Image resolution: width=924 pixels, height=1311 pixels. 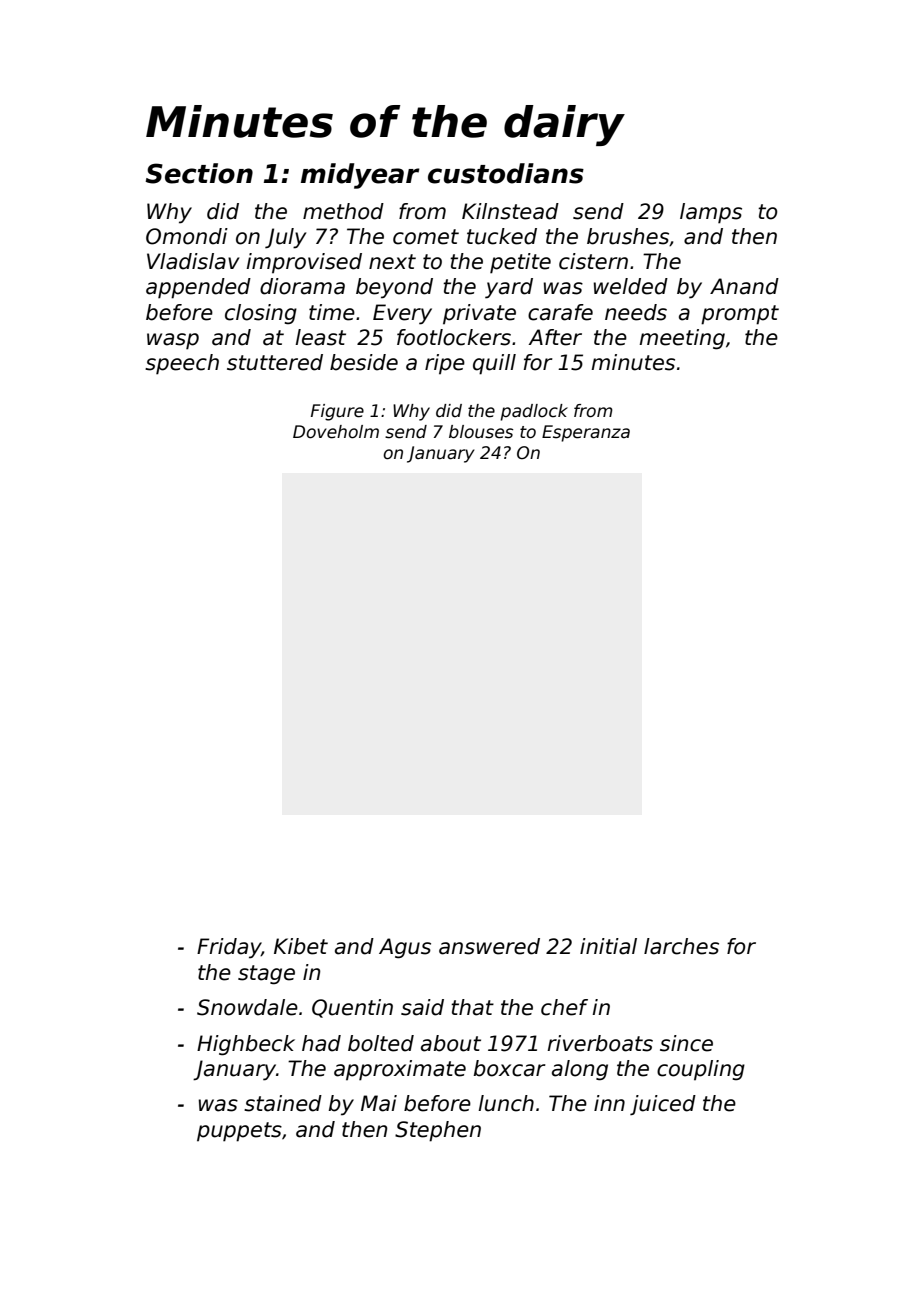 What do you see at coordinates (481, 432) in the screenshot?
I see `blouses` at bounding box center [481, 432].
